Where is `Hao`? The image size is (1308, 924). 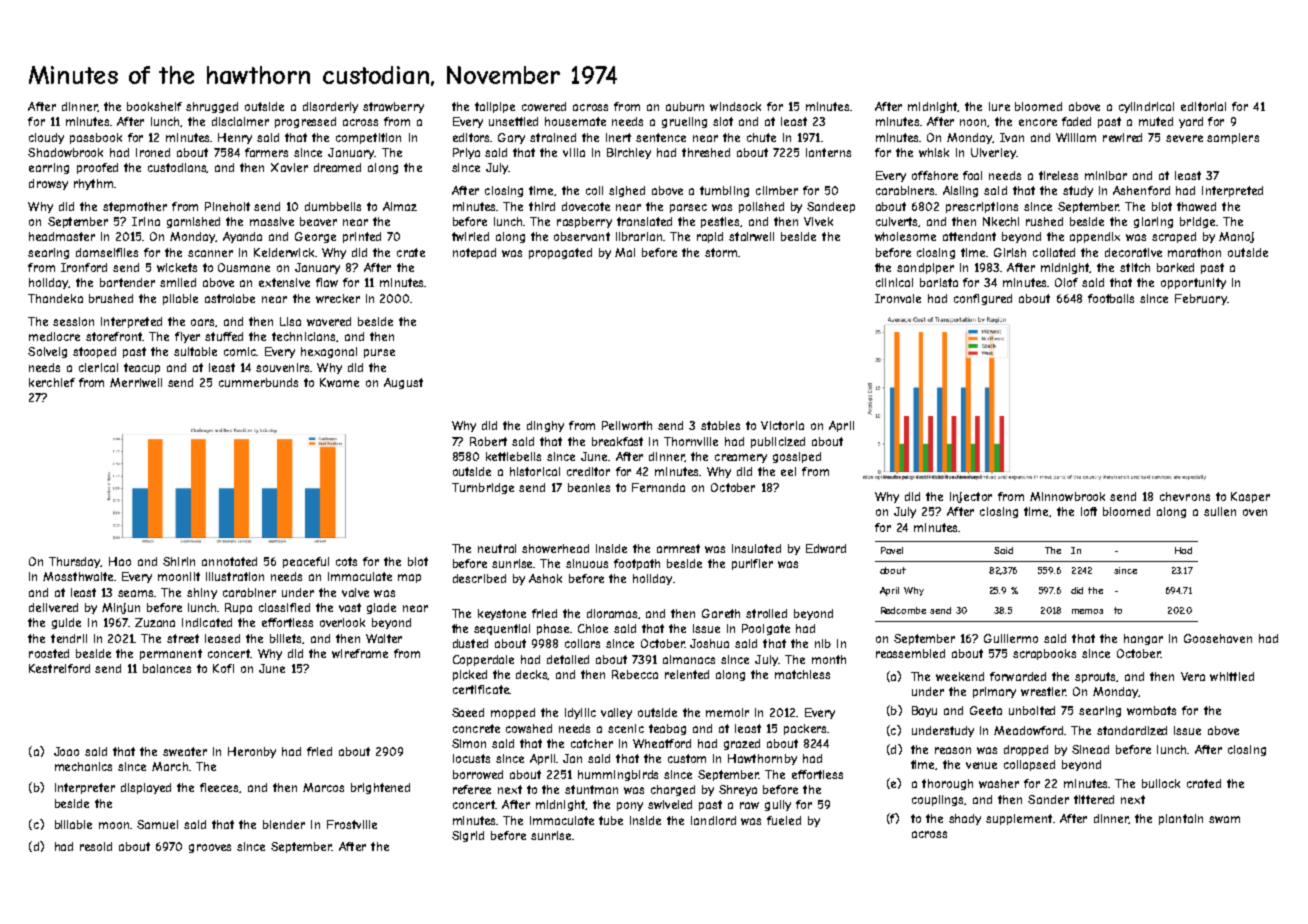 Hao is located at coordinates (120, 561).
